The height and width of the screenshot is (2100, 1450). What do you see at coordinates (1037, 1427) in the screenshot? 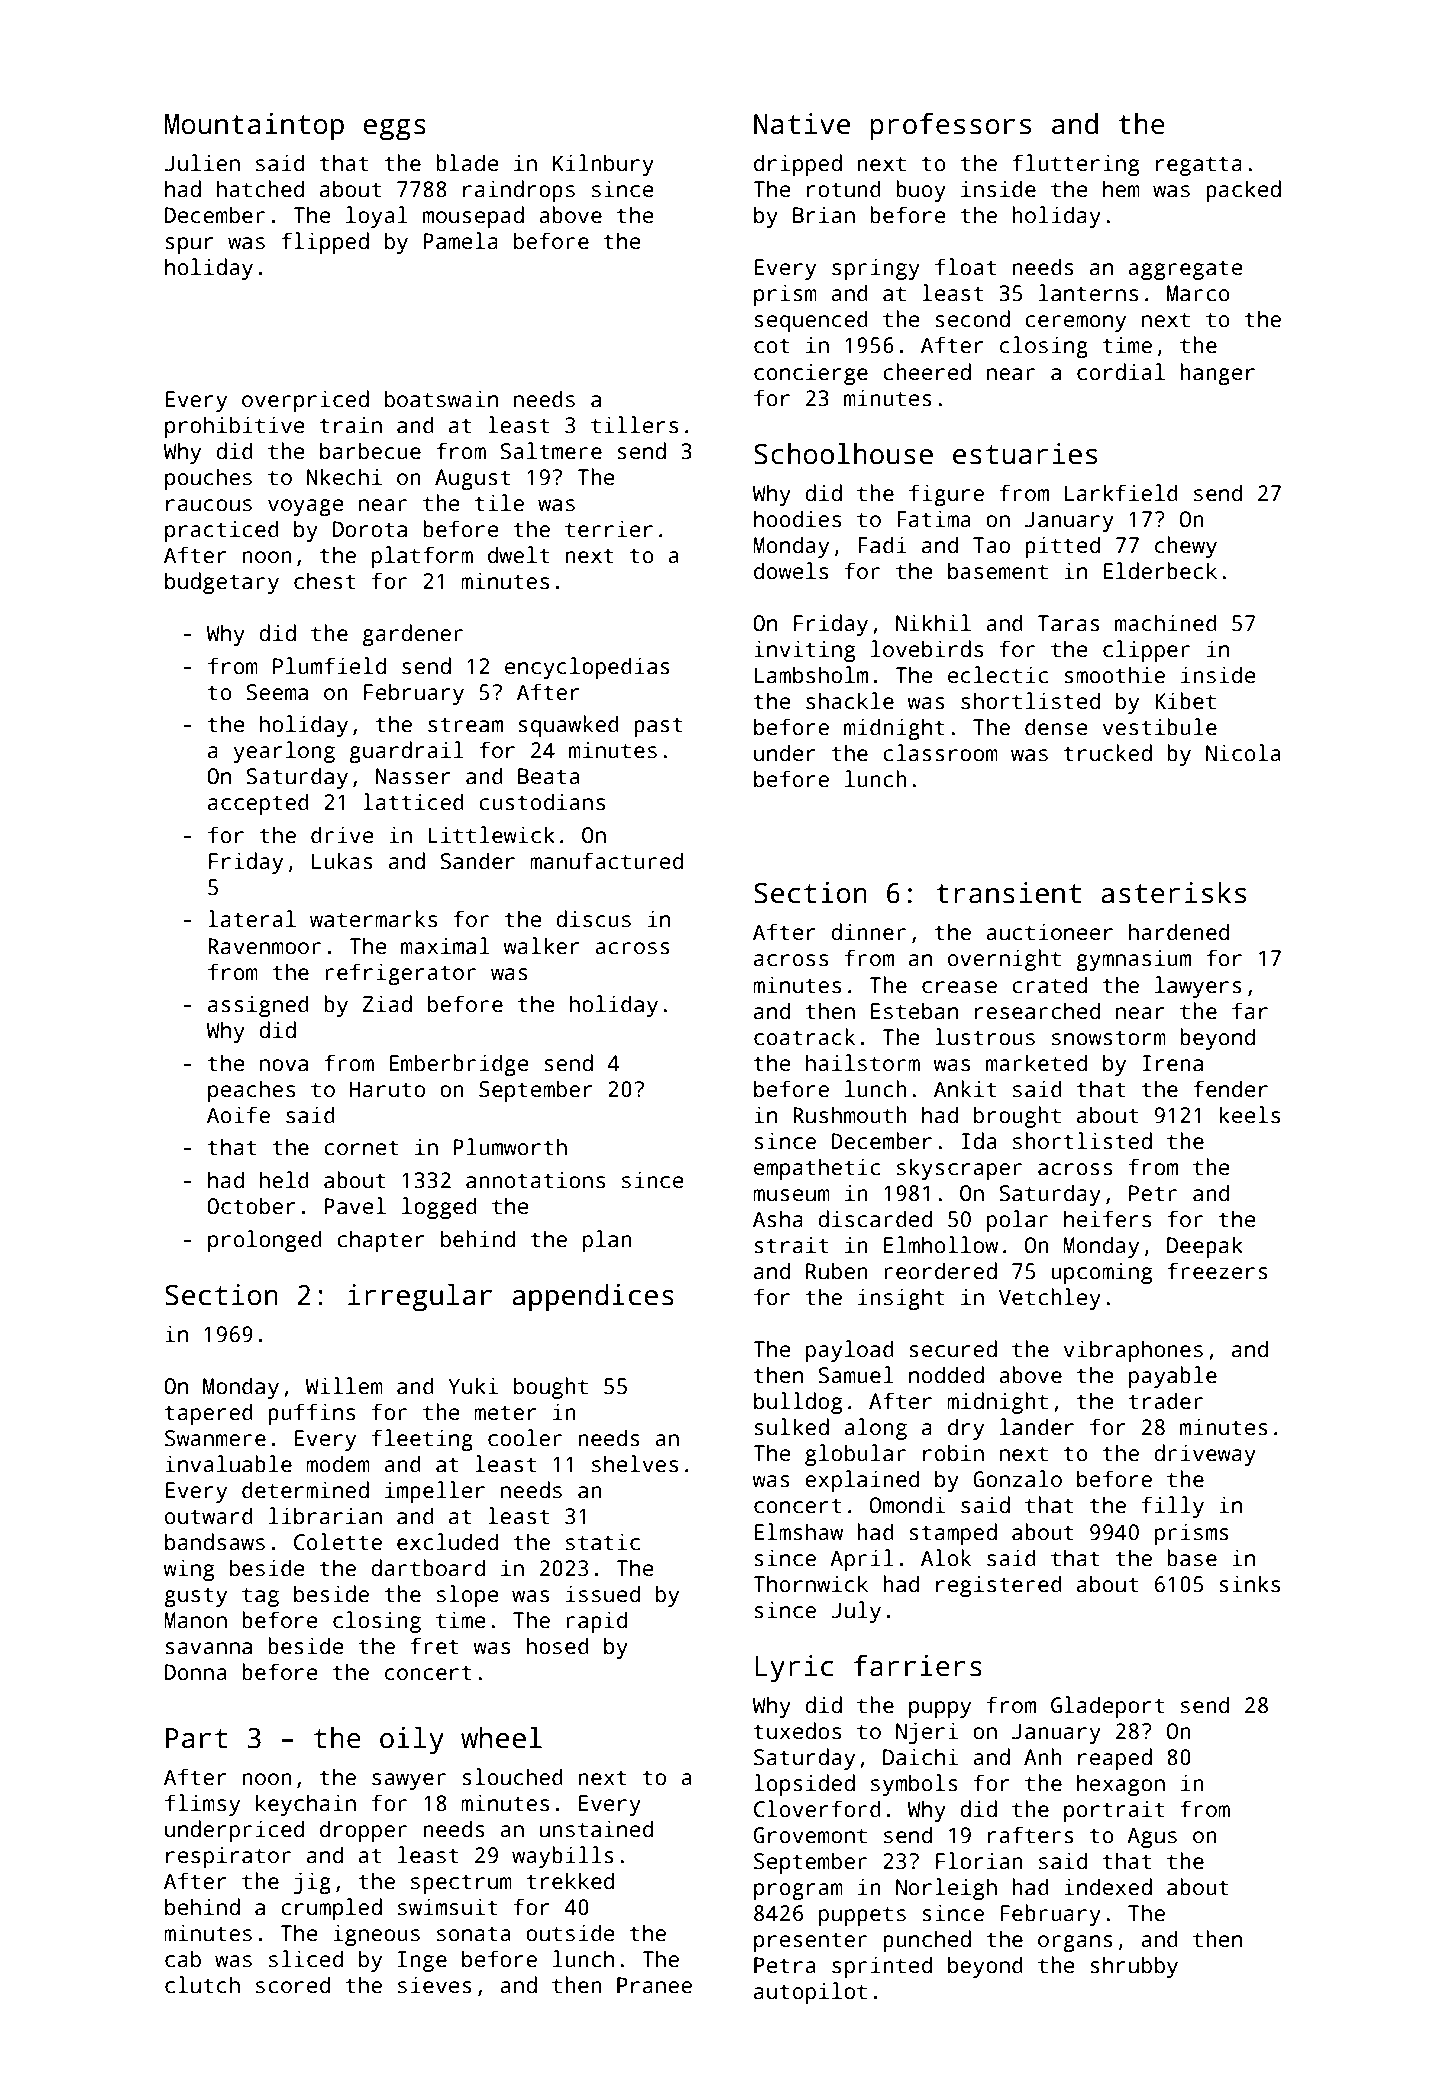
I see `lander` at bounding box center [1037, 1427].
